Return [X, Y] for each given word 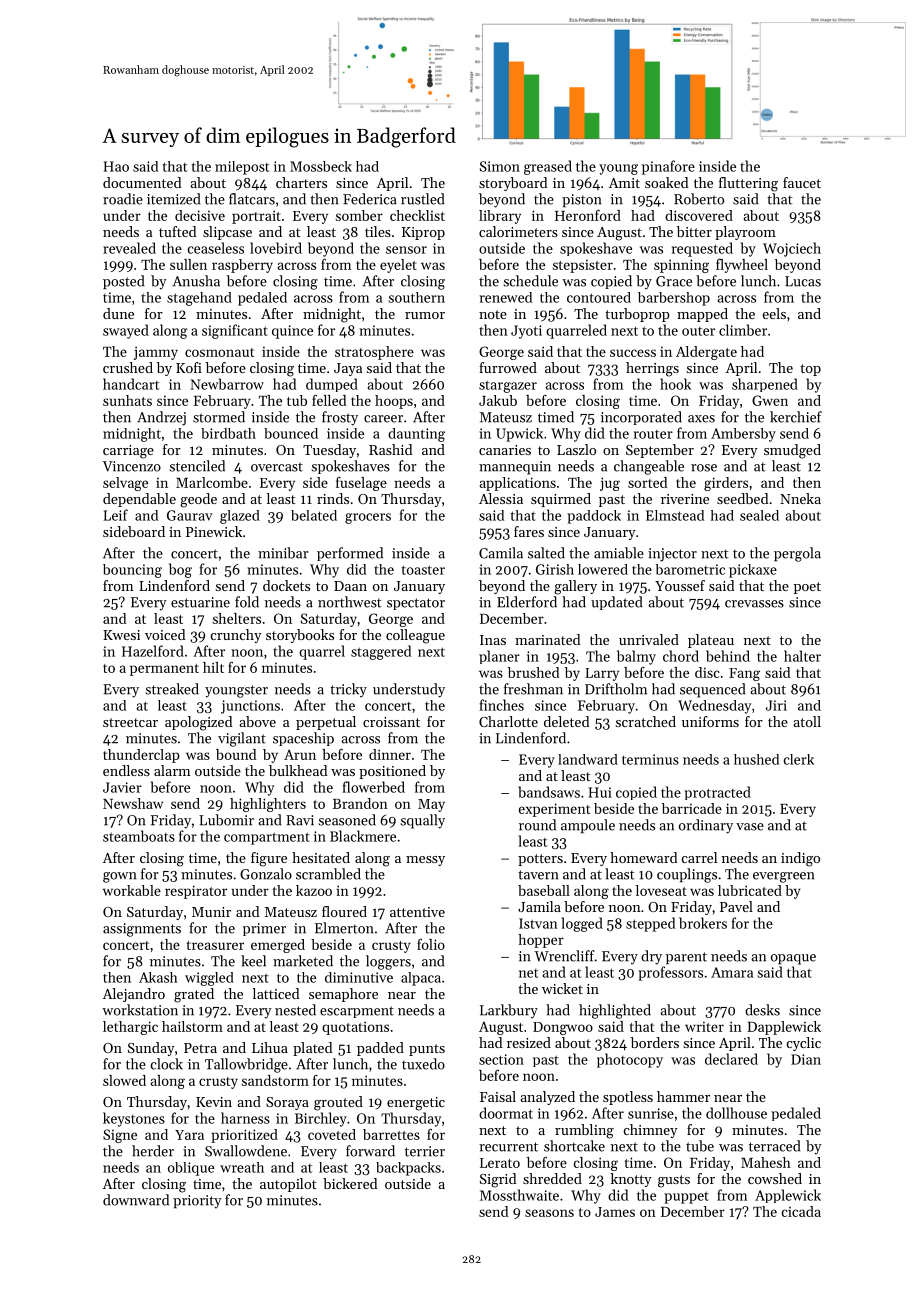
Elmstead [675, 515]
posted [123, 282]
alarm [172, 770]
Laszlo [576, 449]
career [383, 419]
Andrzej [161, 418]
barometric [690, 569]
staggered [381, 652]
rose [704, 468]
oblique [191, 1169]
